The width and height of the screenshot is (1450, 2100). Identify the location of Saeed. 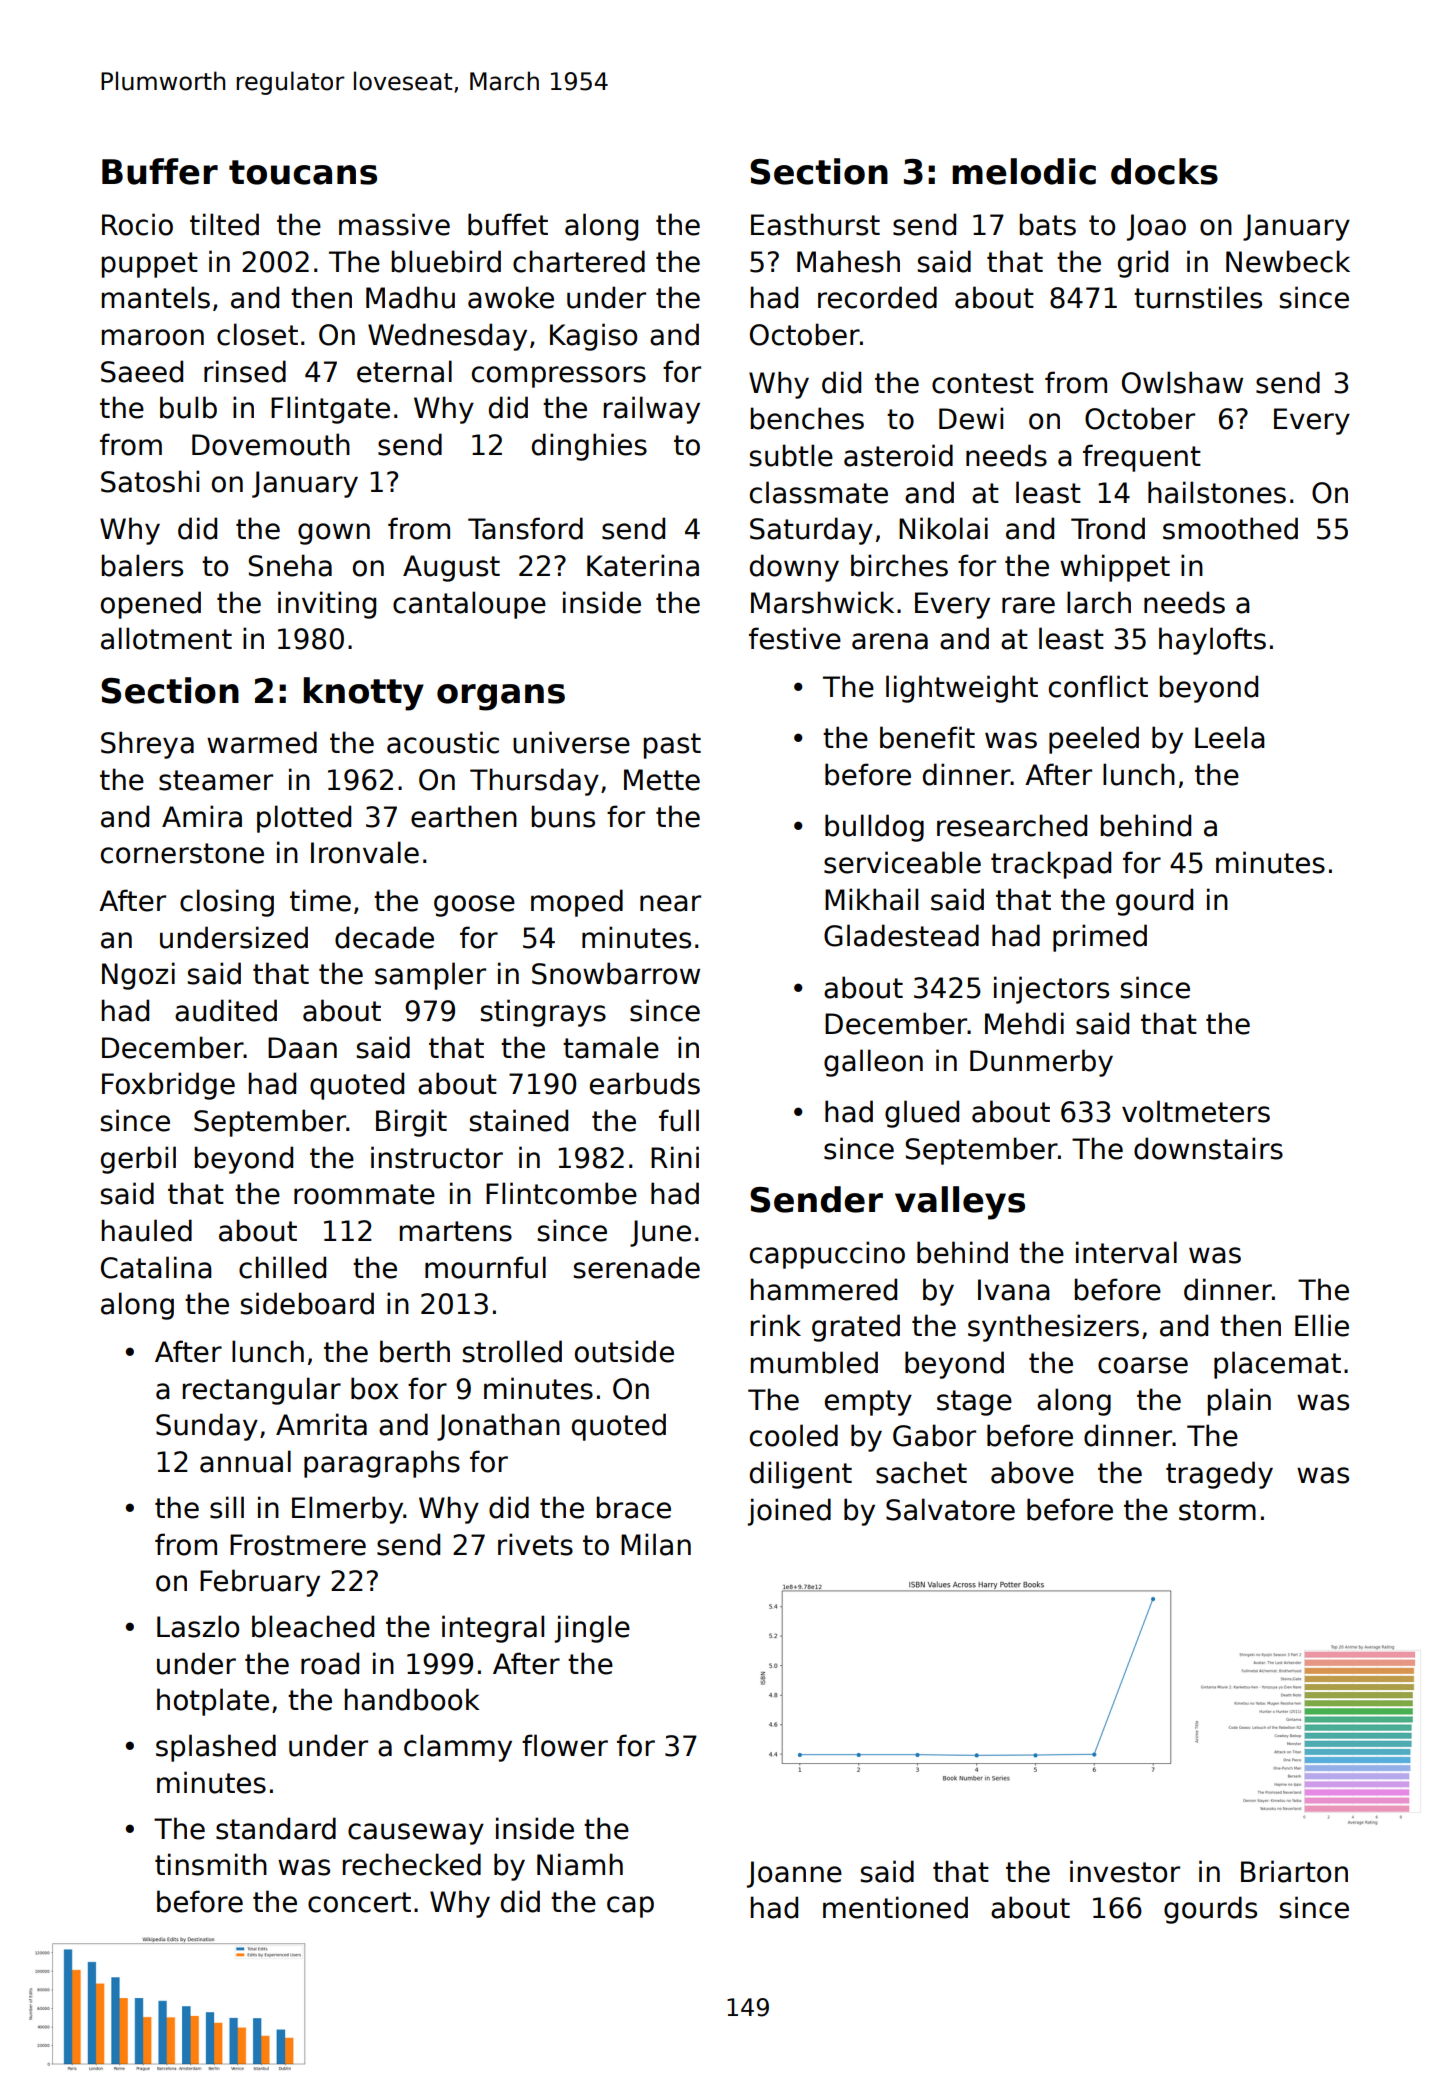
(142, 371).
